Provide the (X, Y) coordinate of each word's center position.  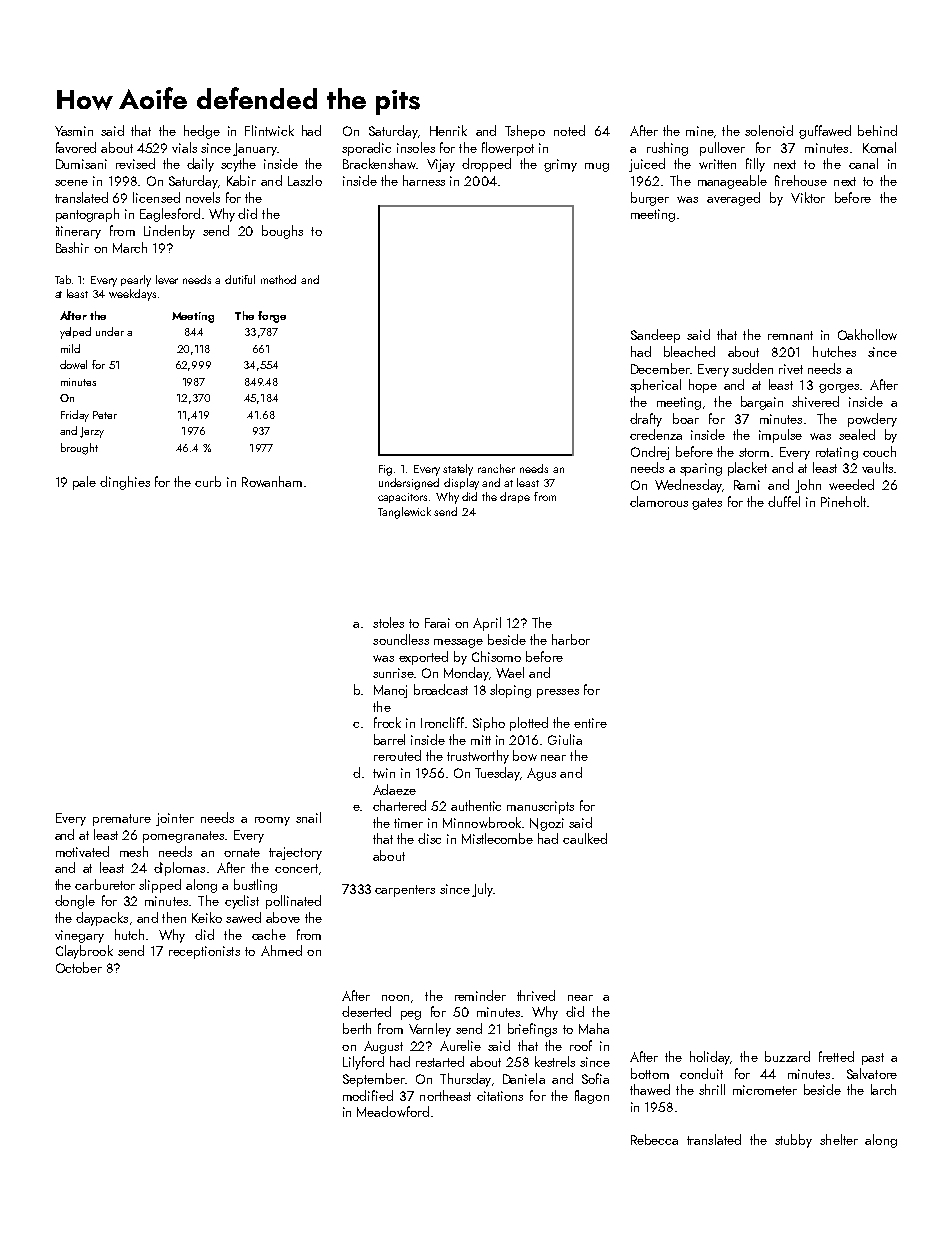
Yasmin (74, 131)
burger (650, 199)
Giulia (565, 739)
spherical (655, 386)
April (487, 624)
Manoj (390, 691)
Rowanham (272, 481)
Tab (63, 279)
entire (590, 723)
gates (707, 504)
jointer (175, 819)
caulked (585, 838)
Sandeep (655, 336)
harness (424, 180)
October (79, 967)
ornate (242, 852)
